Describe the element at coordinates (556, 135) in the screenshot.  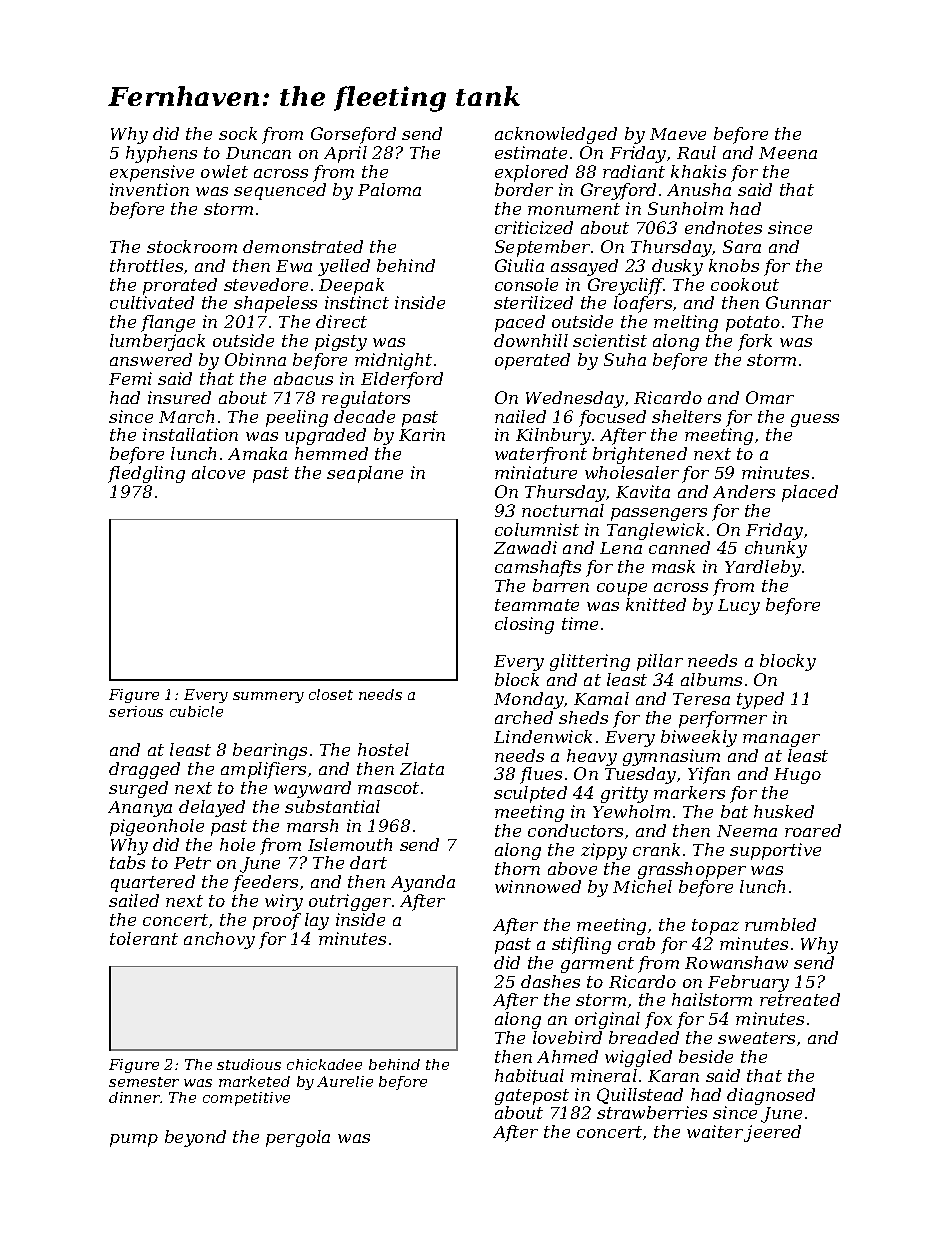
I see `acknowledged` at that location.
